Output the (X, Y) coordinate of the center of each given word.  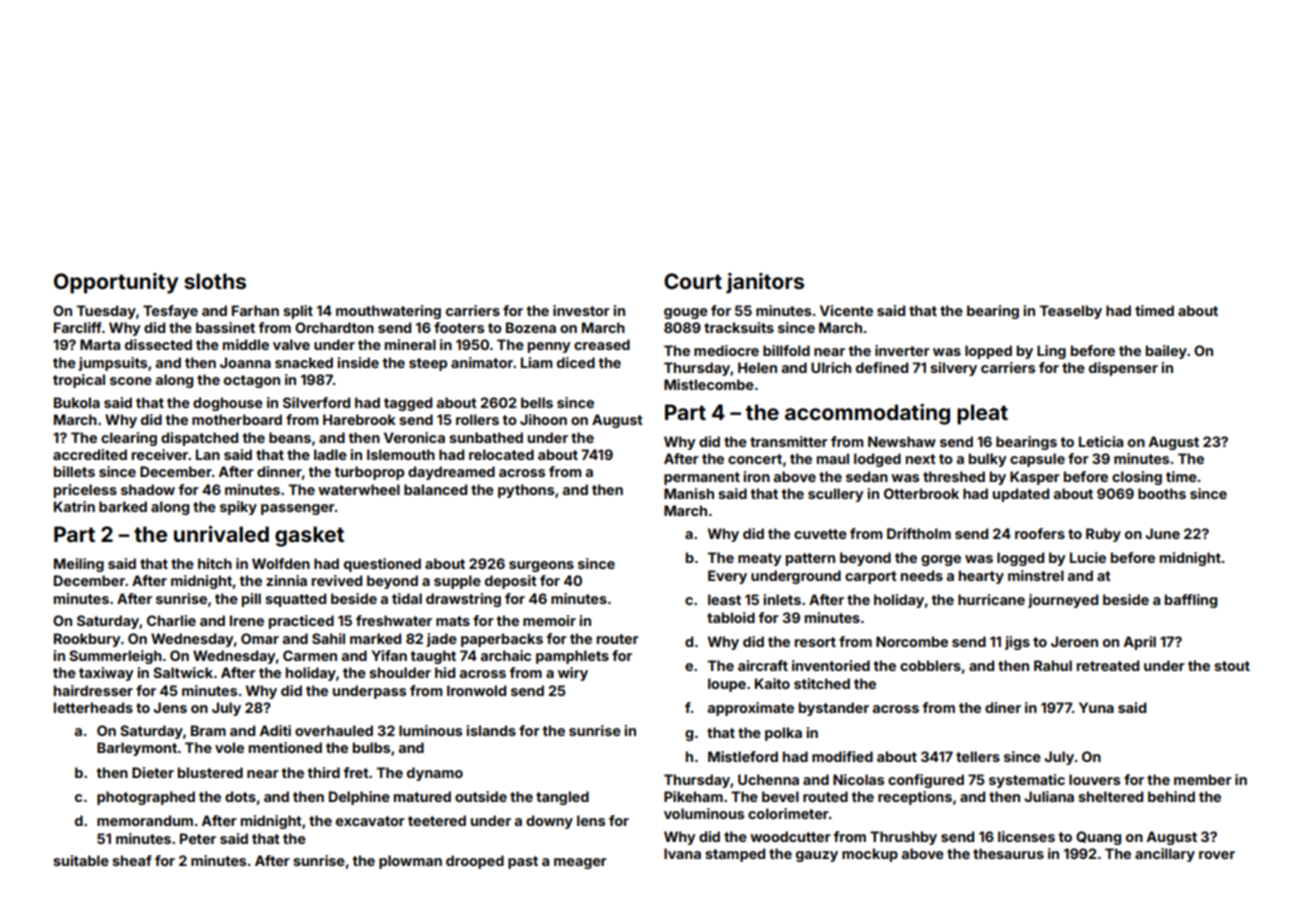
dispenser (1123, 369)
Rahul (1053, 665)
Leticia (1101, 441)
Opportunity (116, 283)
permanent (702, 478)
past (523, 862)
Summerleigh (115, 657)
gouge (686, 313)
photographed (146, 798)
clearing (129, 439)
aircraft (763, 665)
